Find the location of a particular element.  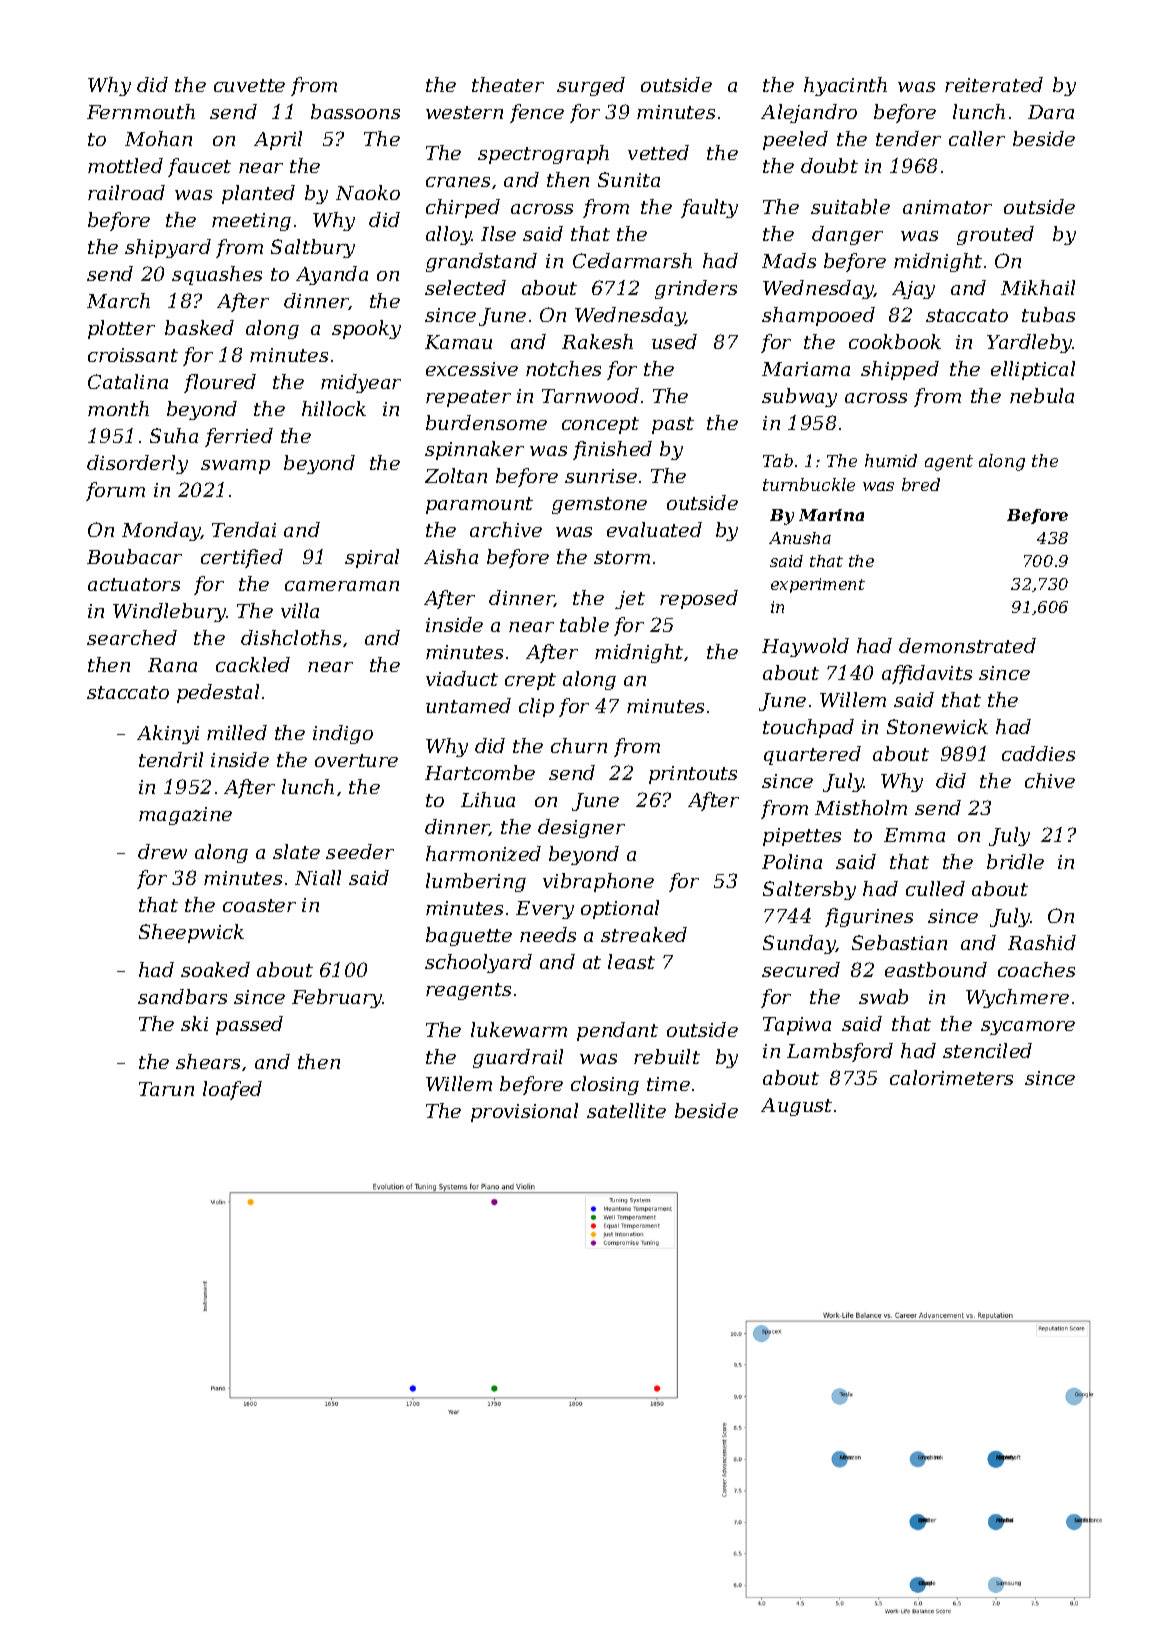

calorimeters is located at coordinates (951, 1077).
